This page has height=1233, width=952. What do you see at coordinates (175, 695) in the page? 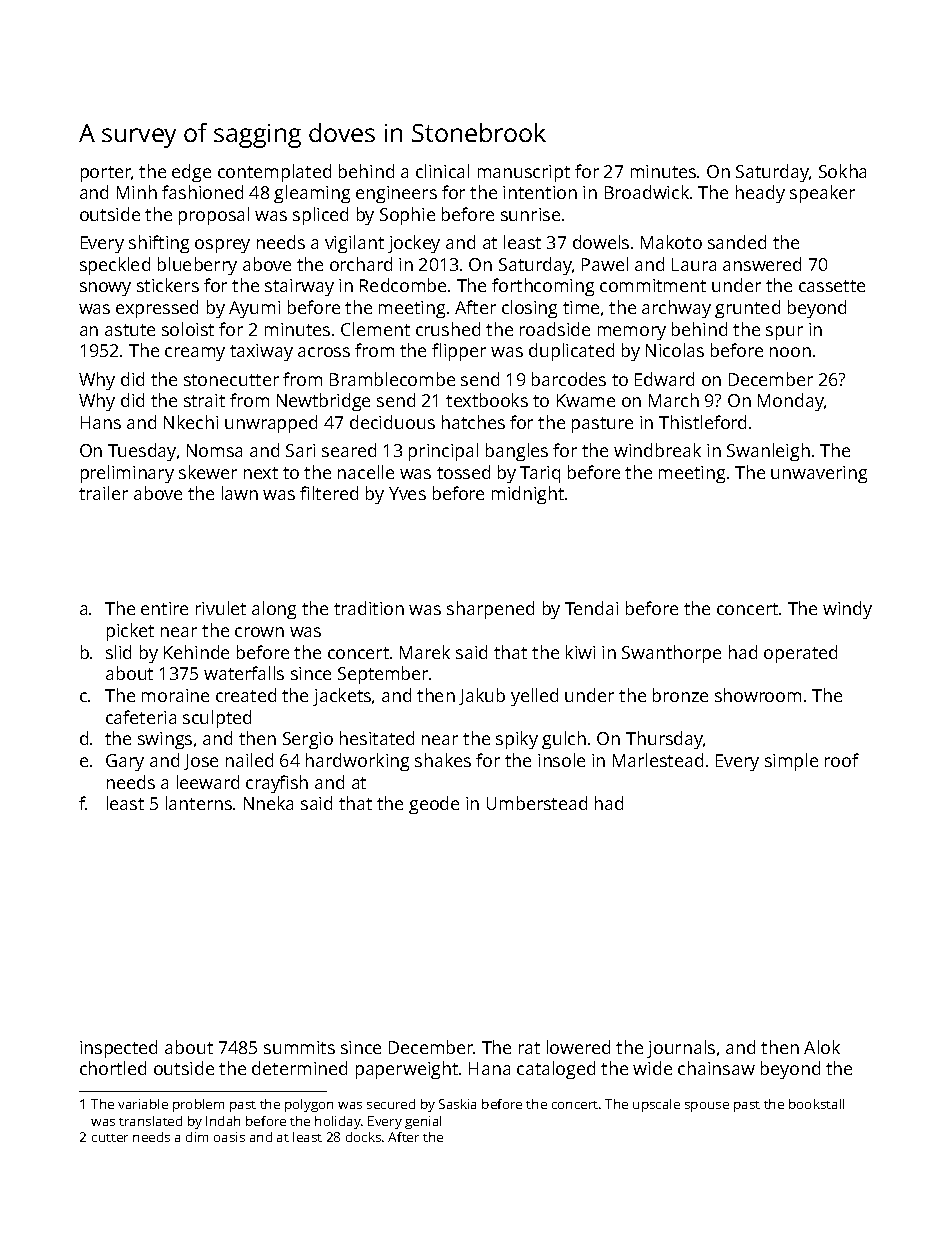
I see `moraine` at bounding box center [175, 695].
